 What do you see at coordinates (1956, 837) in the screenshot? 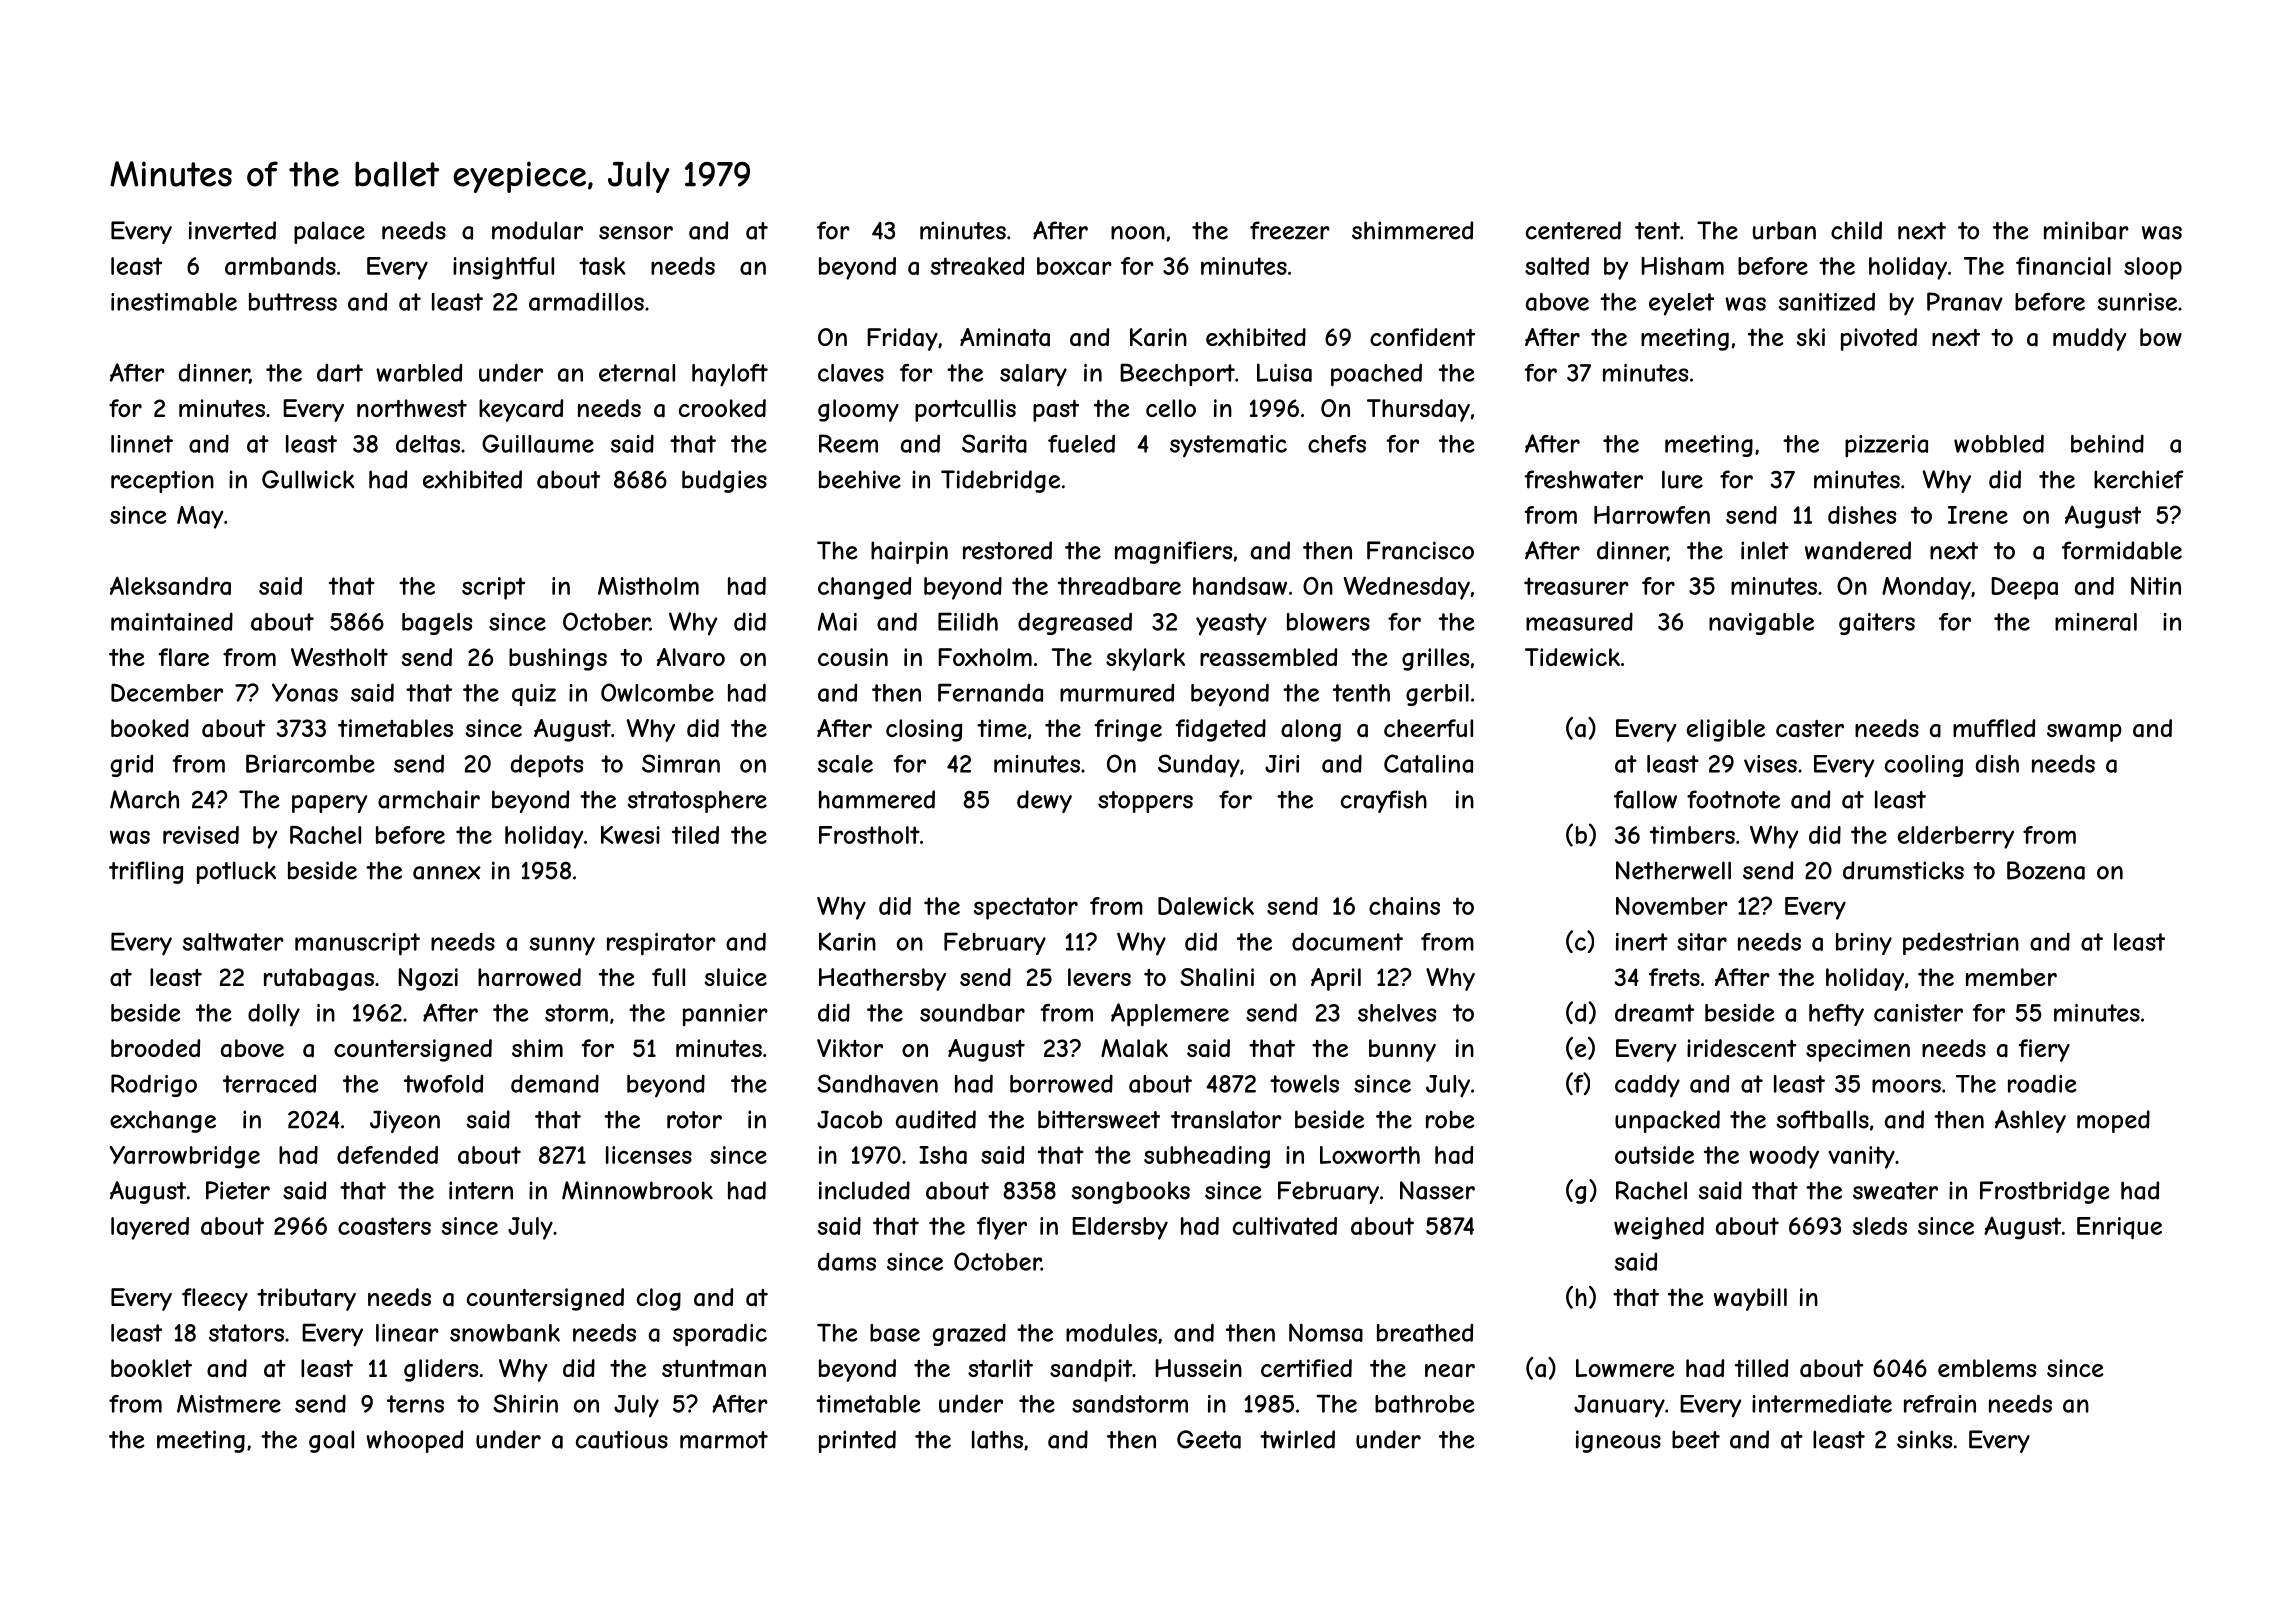
I see `elderberry` at bounding box center [1956, 837].
